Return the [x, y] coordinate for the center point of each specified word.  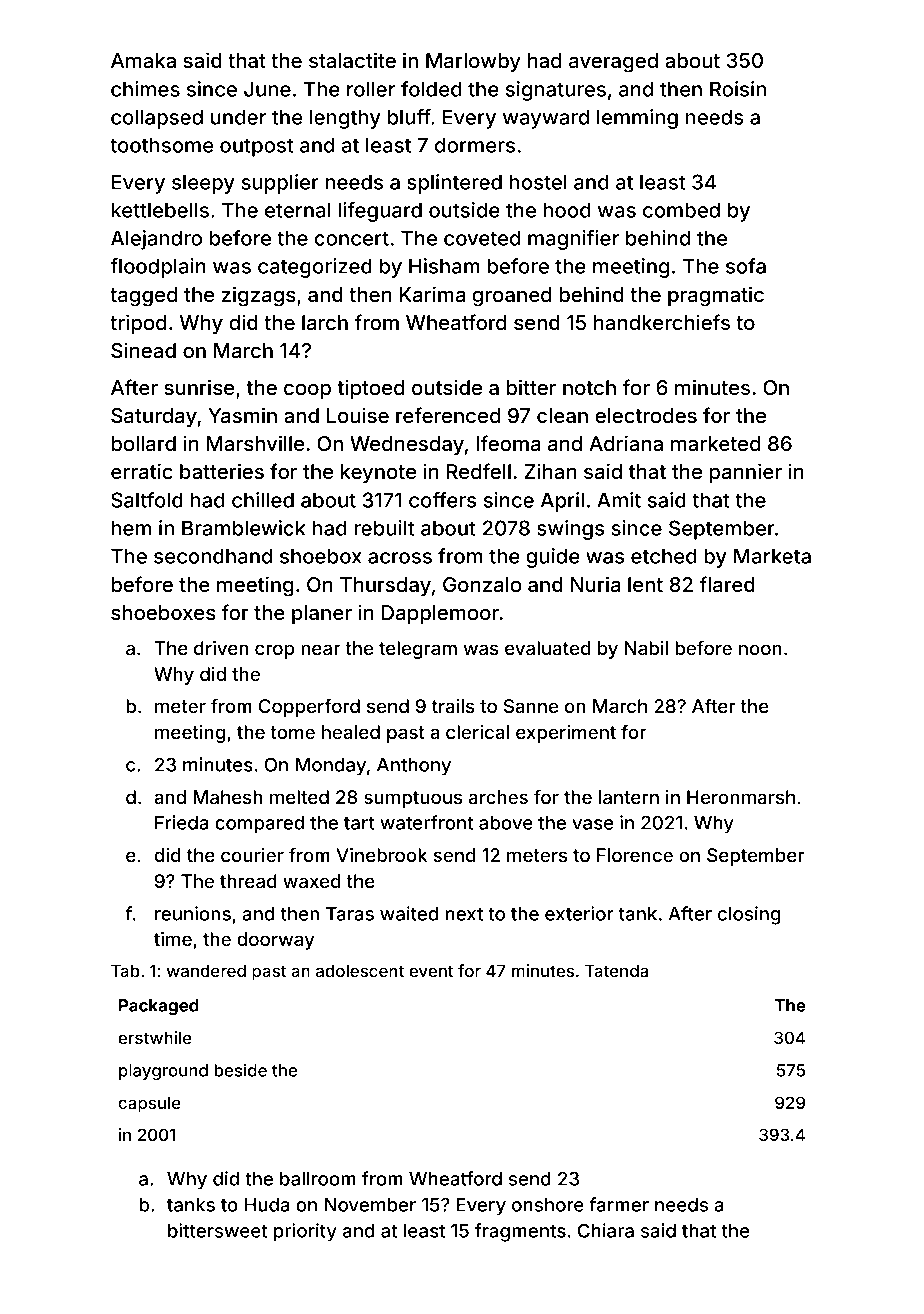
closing [749, 915]
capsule [149, 1104]
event [431, 971]
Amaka [143, 61]
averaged [613, 63]
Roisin [738, 89]
